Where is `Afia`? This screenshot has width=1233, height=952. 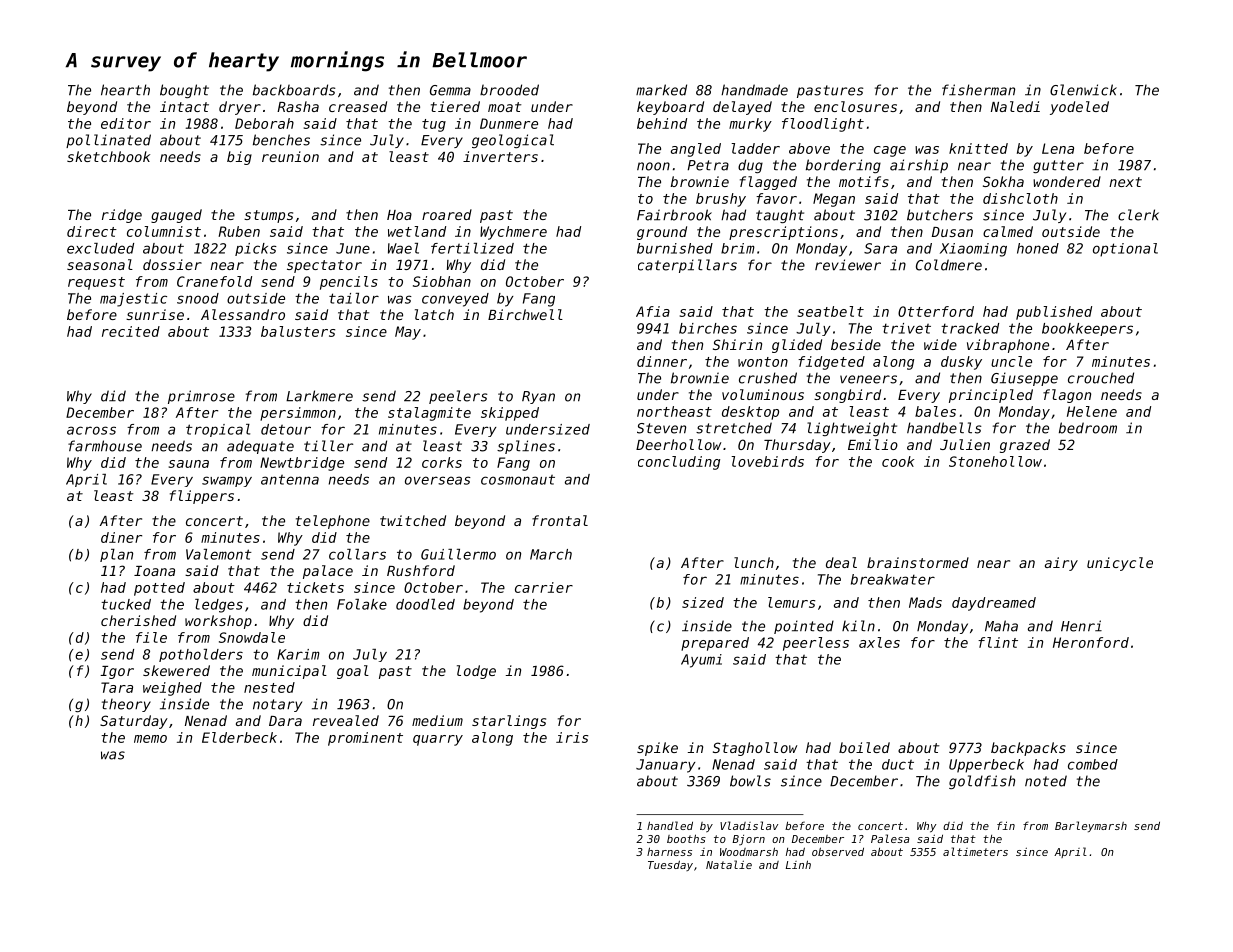
Afia is located at coordinates (653, 311).
